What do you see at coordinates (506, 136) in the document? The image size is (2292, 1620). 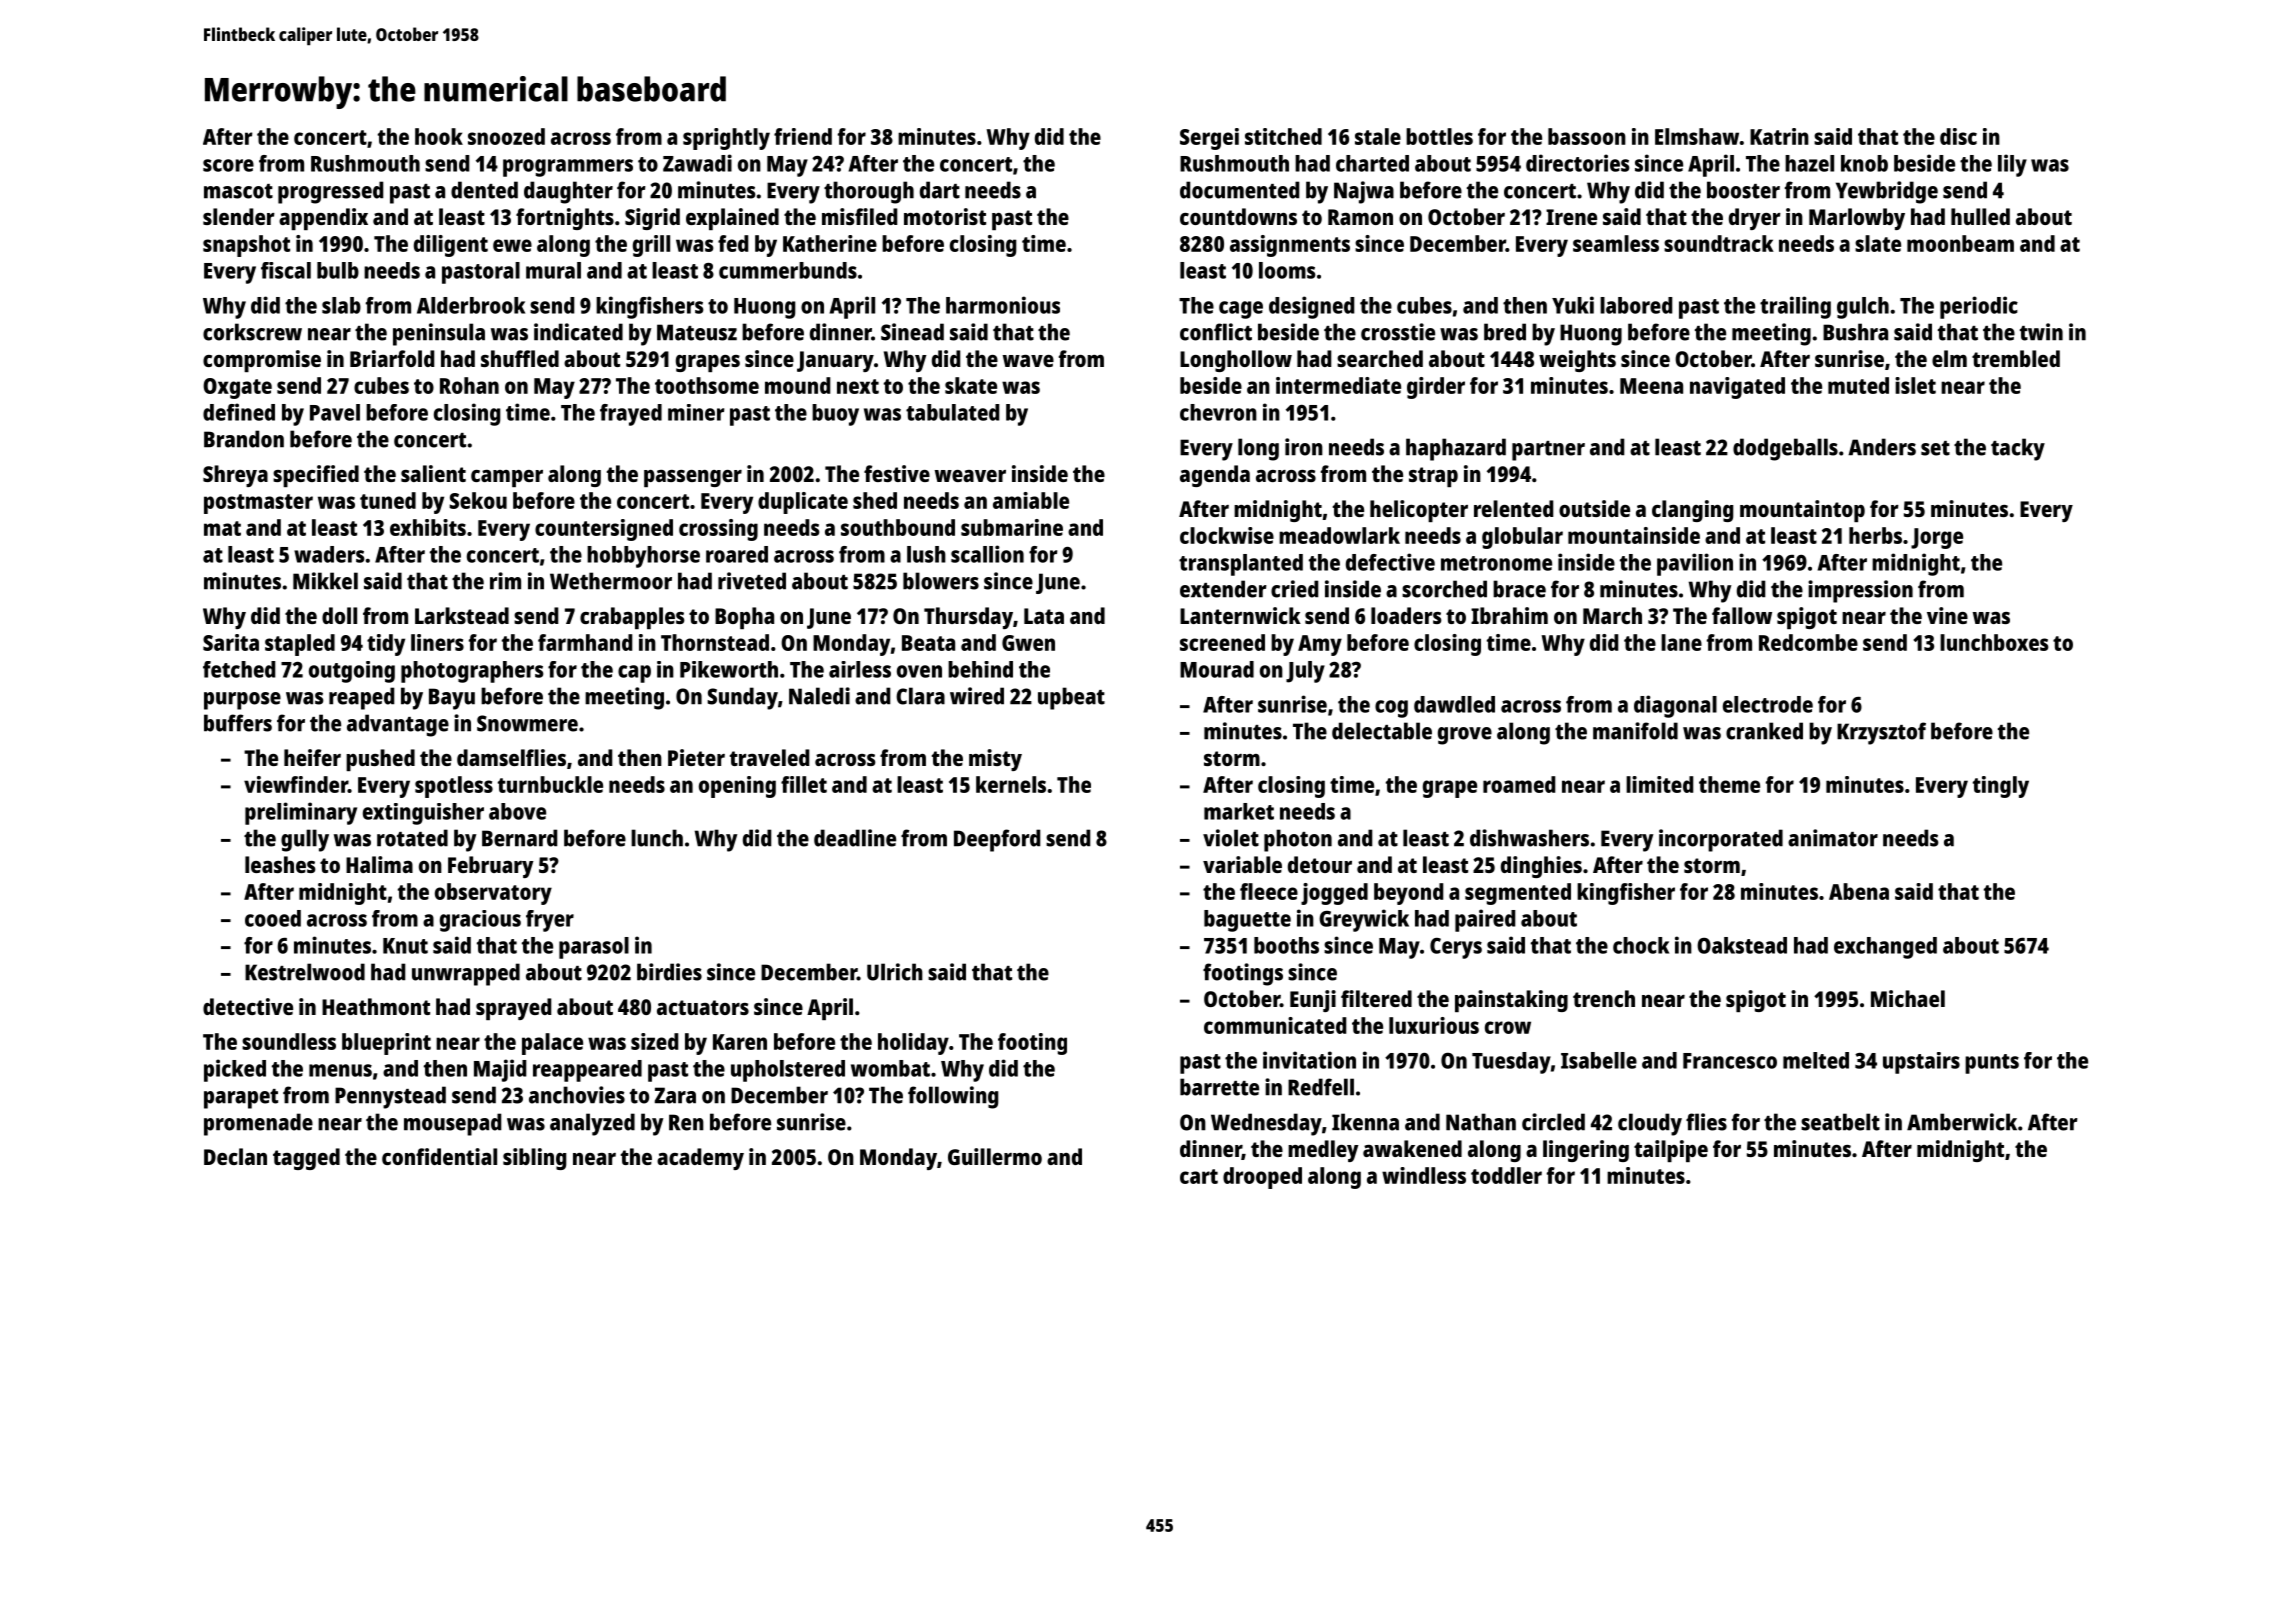 I see `snoozed` at bounding box center [506, 136].
